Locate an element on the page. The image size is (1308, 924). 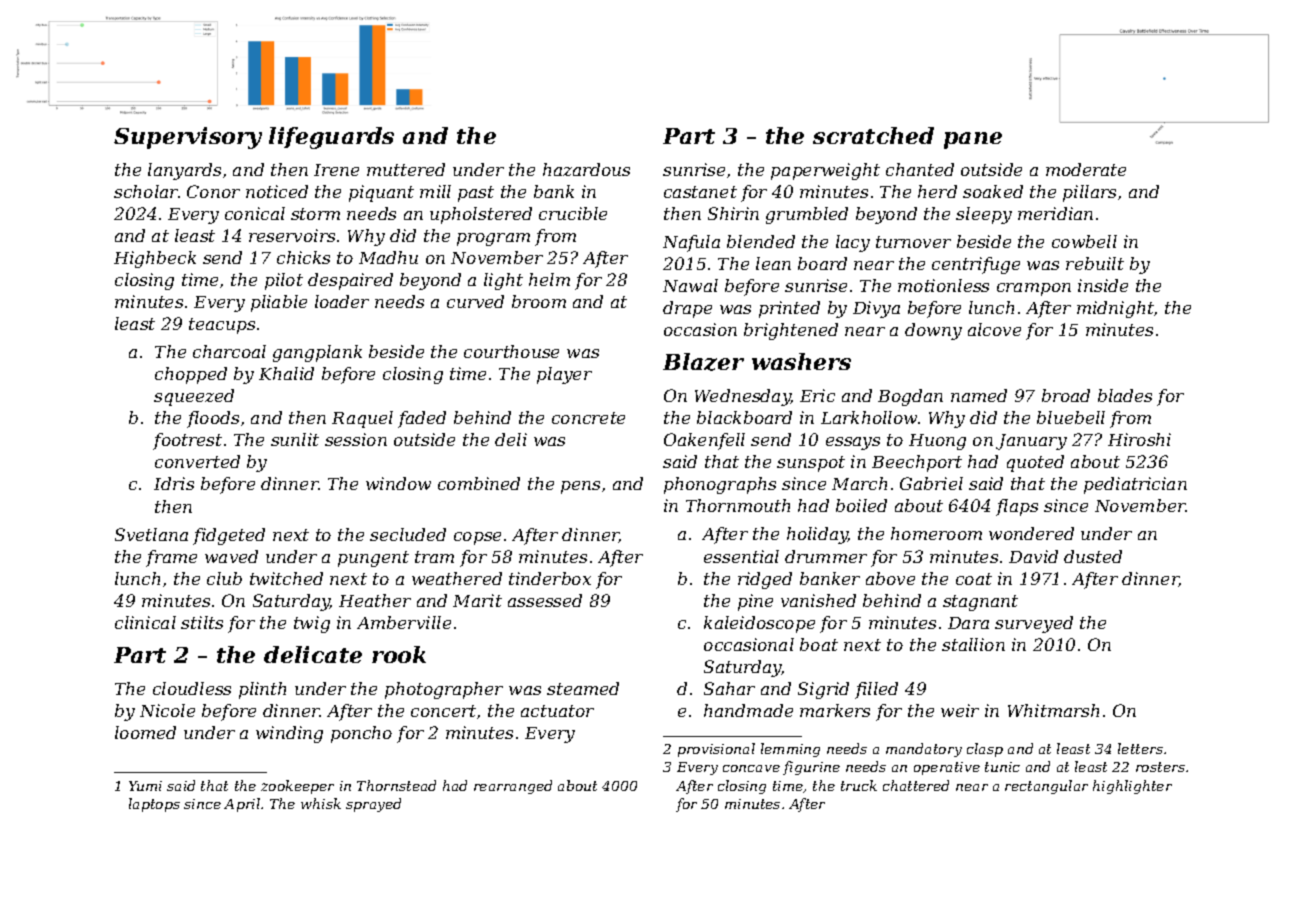
crucible is located at coordinates (573, 213).
